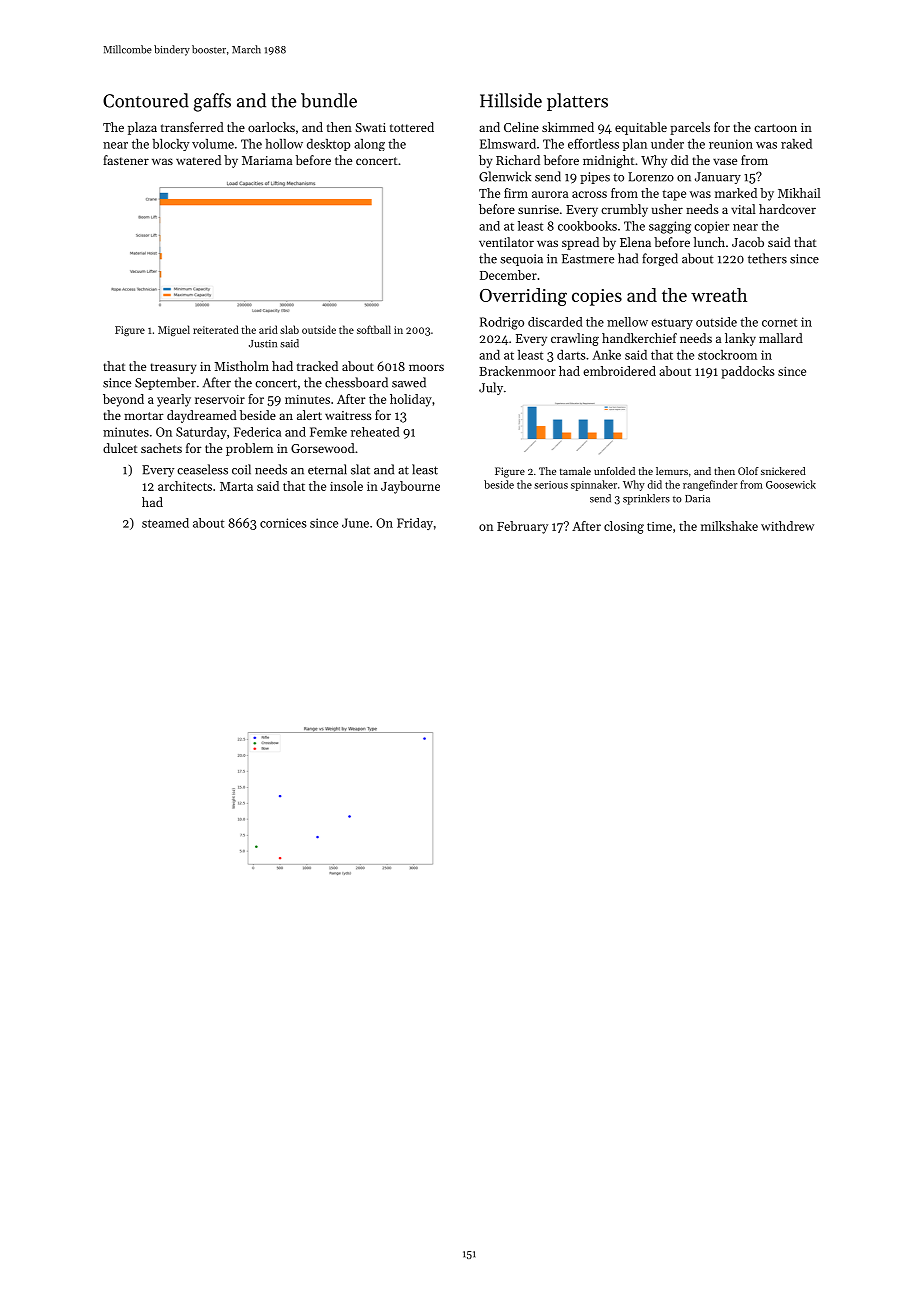 This screenshot has width=924, height=1308. What do you see at coordinates (375, 432) in the screenshot?
I see `reheated` at bounding box center [375, 432].
